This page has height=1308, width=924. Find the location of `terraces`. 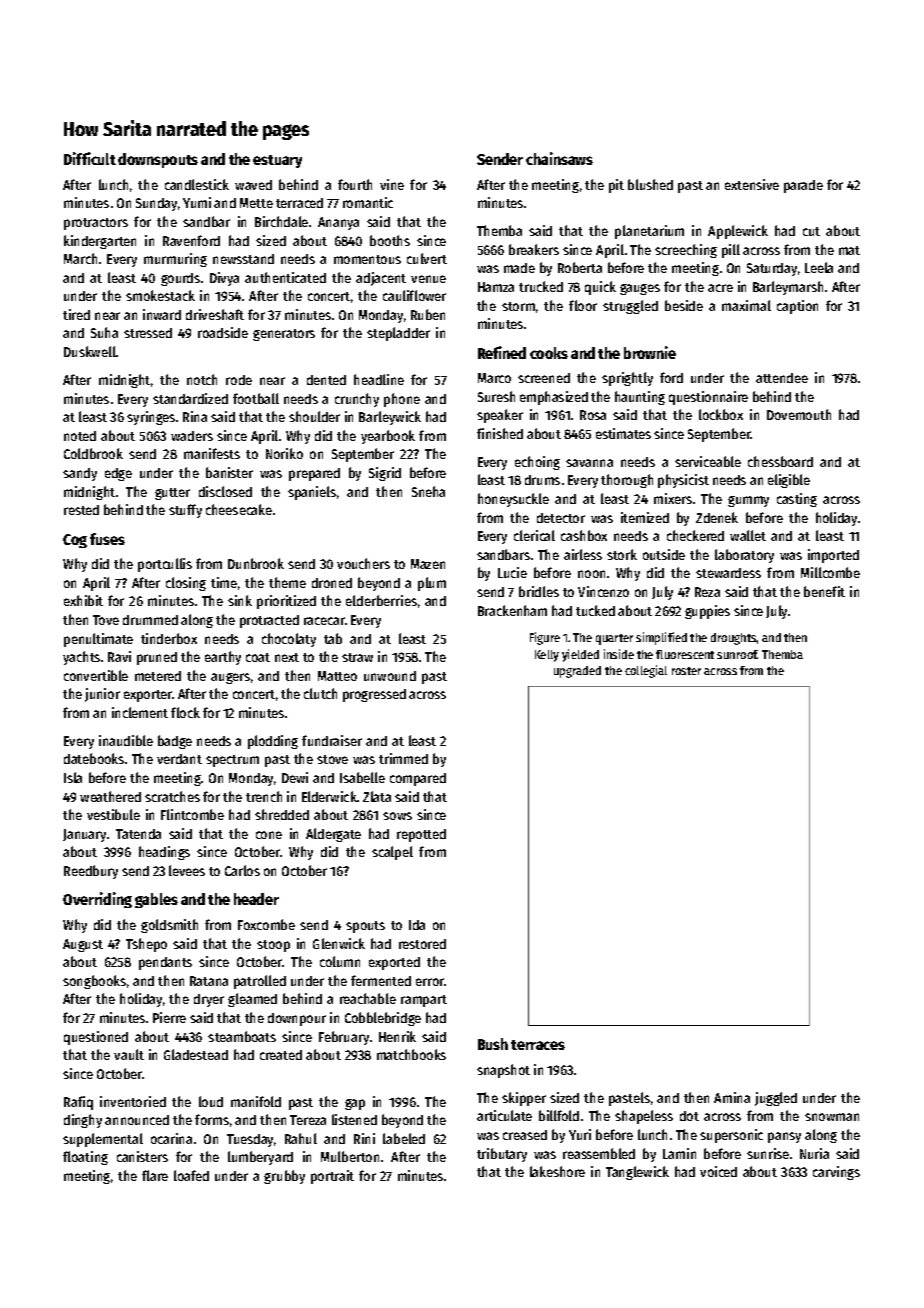

terraces is located at coordinates (538, 1045).
